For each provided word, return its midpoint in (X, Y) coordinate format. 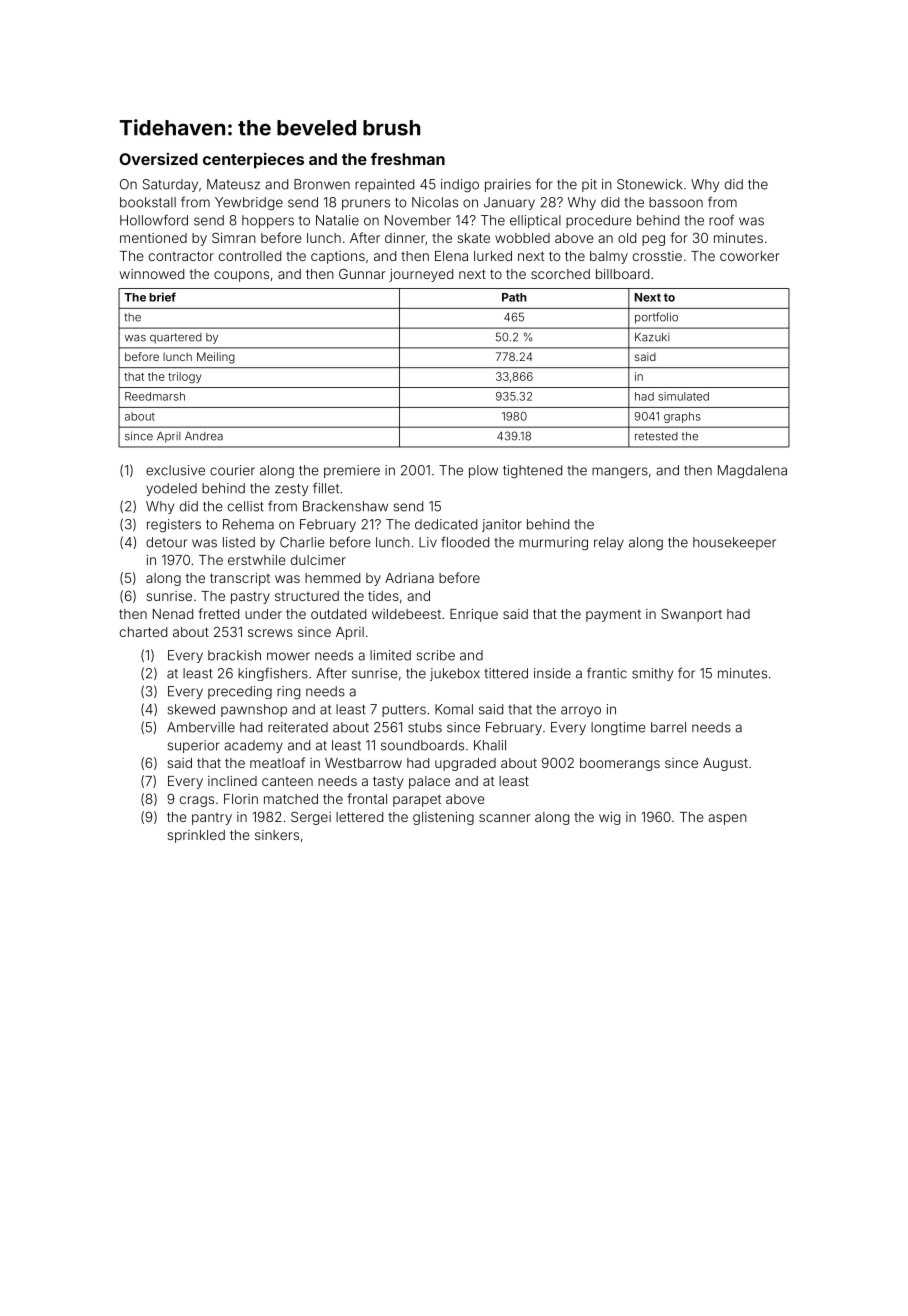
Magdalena (752, 471)
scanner (505, 818)
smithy (652, 674)
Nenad (173, 614)
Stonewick (649, 184)
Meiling (216, 358)
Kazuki (652, 337)
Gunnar (362, 273)
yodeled (171, 489)
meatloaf (277, 762)
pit (589, 185)
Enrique (474, 615)
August (725, 764)
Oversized (158, 159)
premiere (352, 471)
